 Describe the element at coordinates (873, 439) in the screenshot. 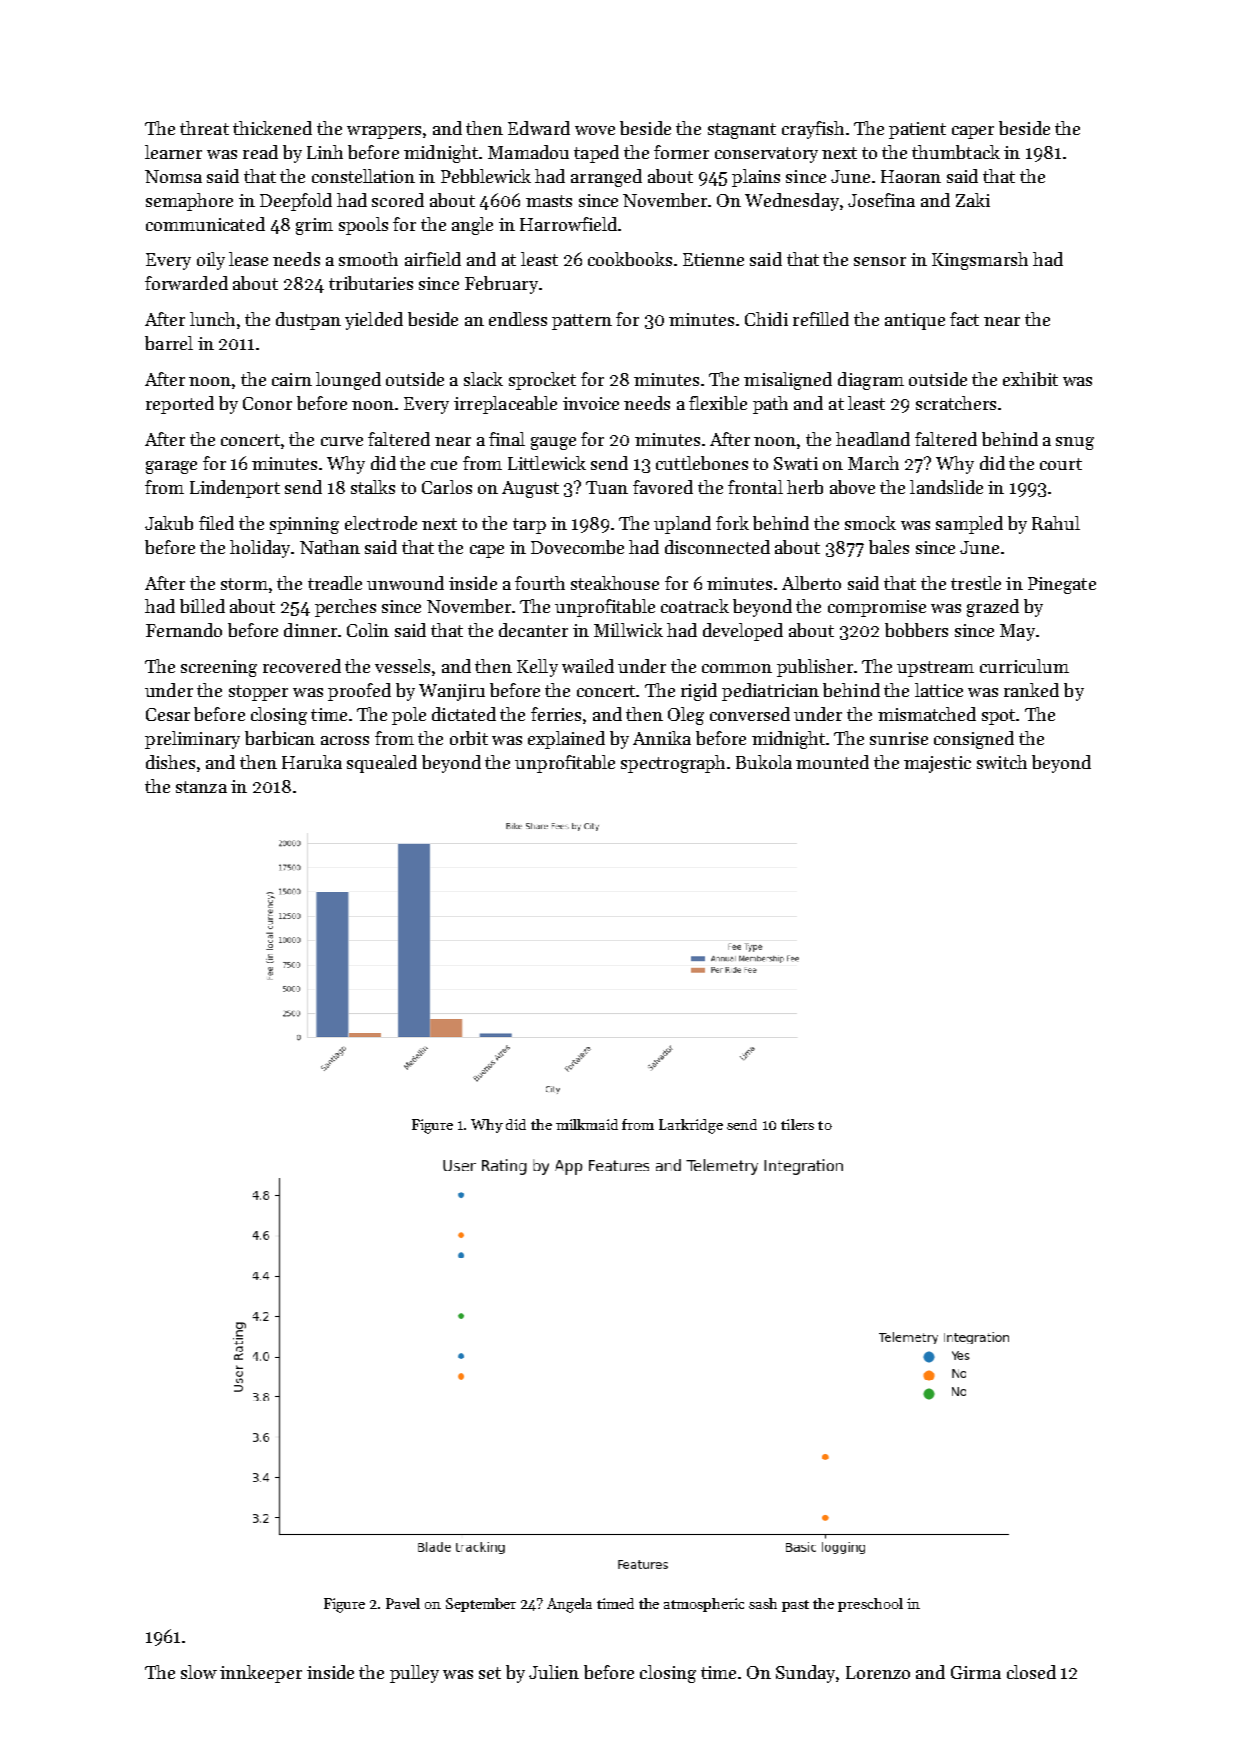

I see `headland` at that location.
